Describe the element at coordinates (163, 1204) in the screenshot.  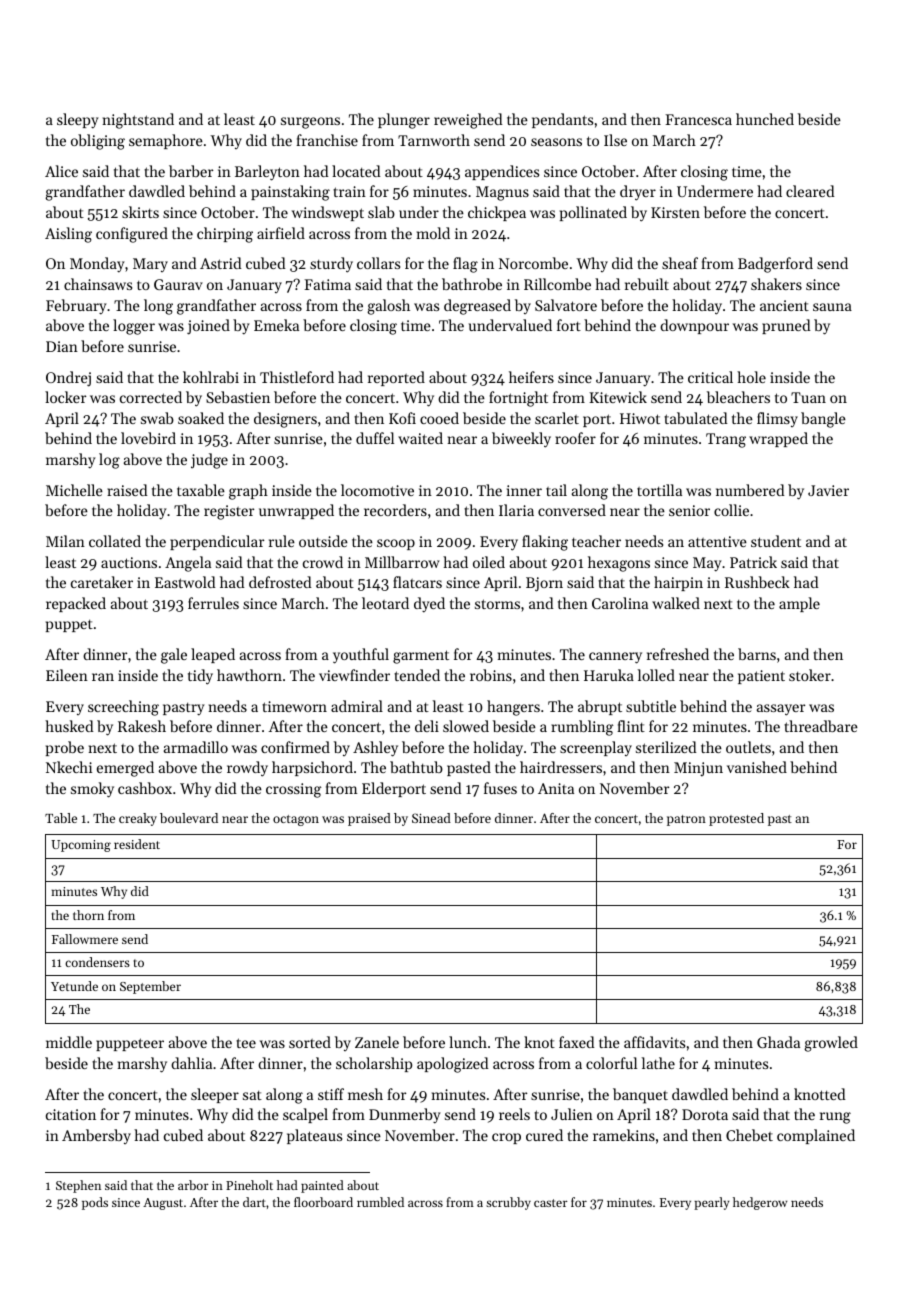
I see `August` at that location.
